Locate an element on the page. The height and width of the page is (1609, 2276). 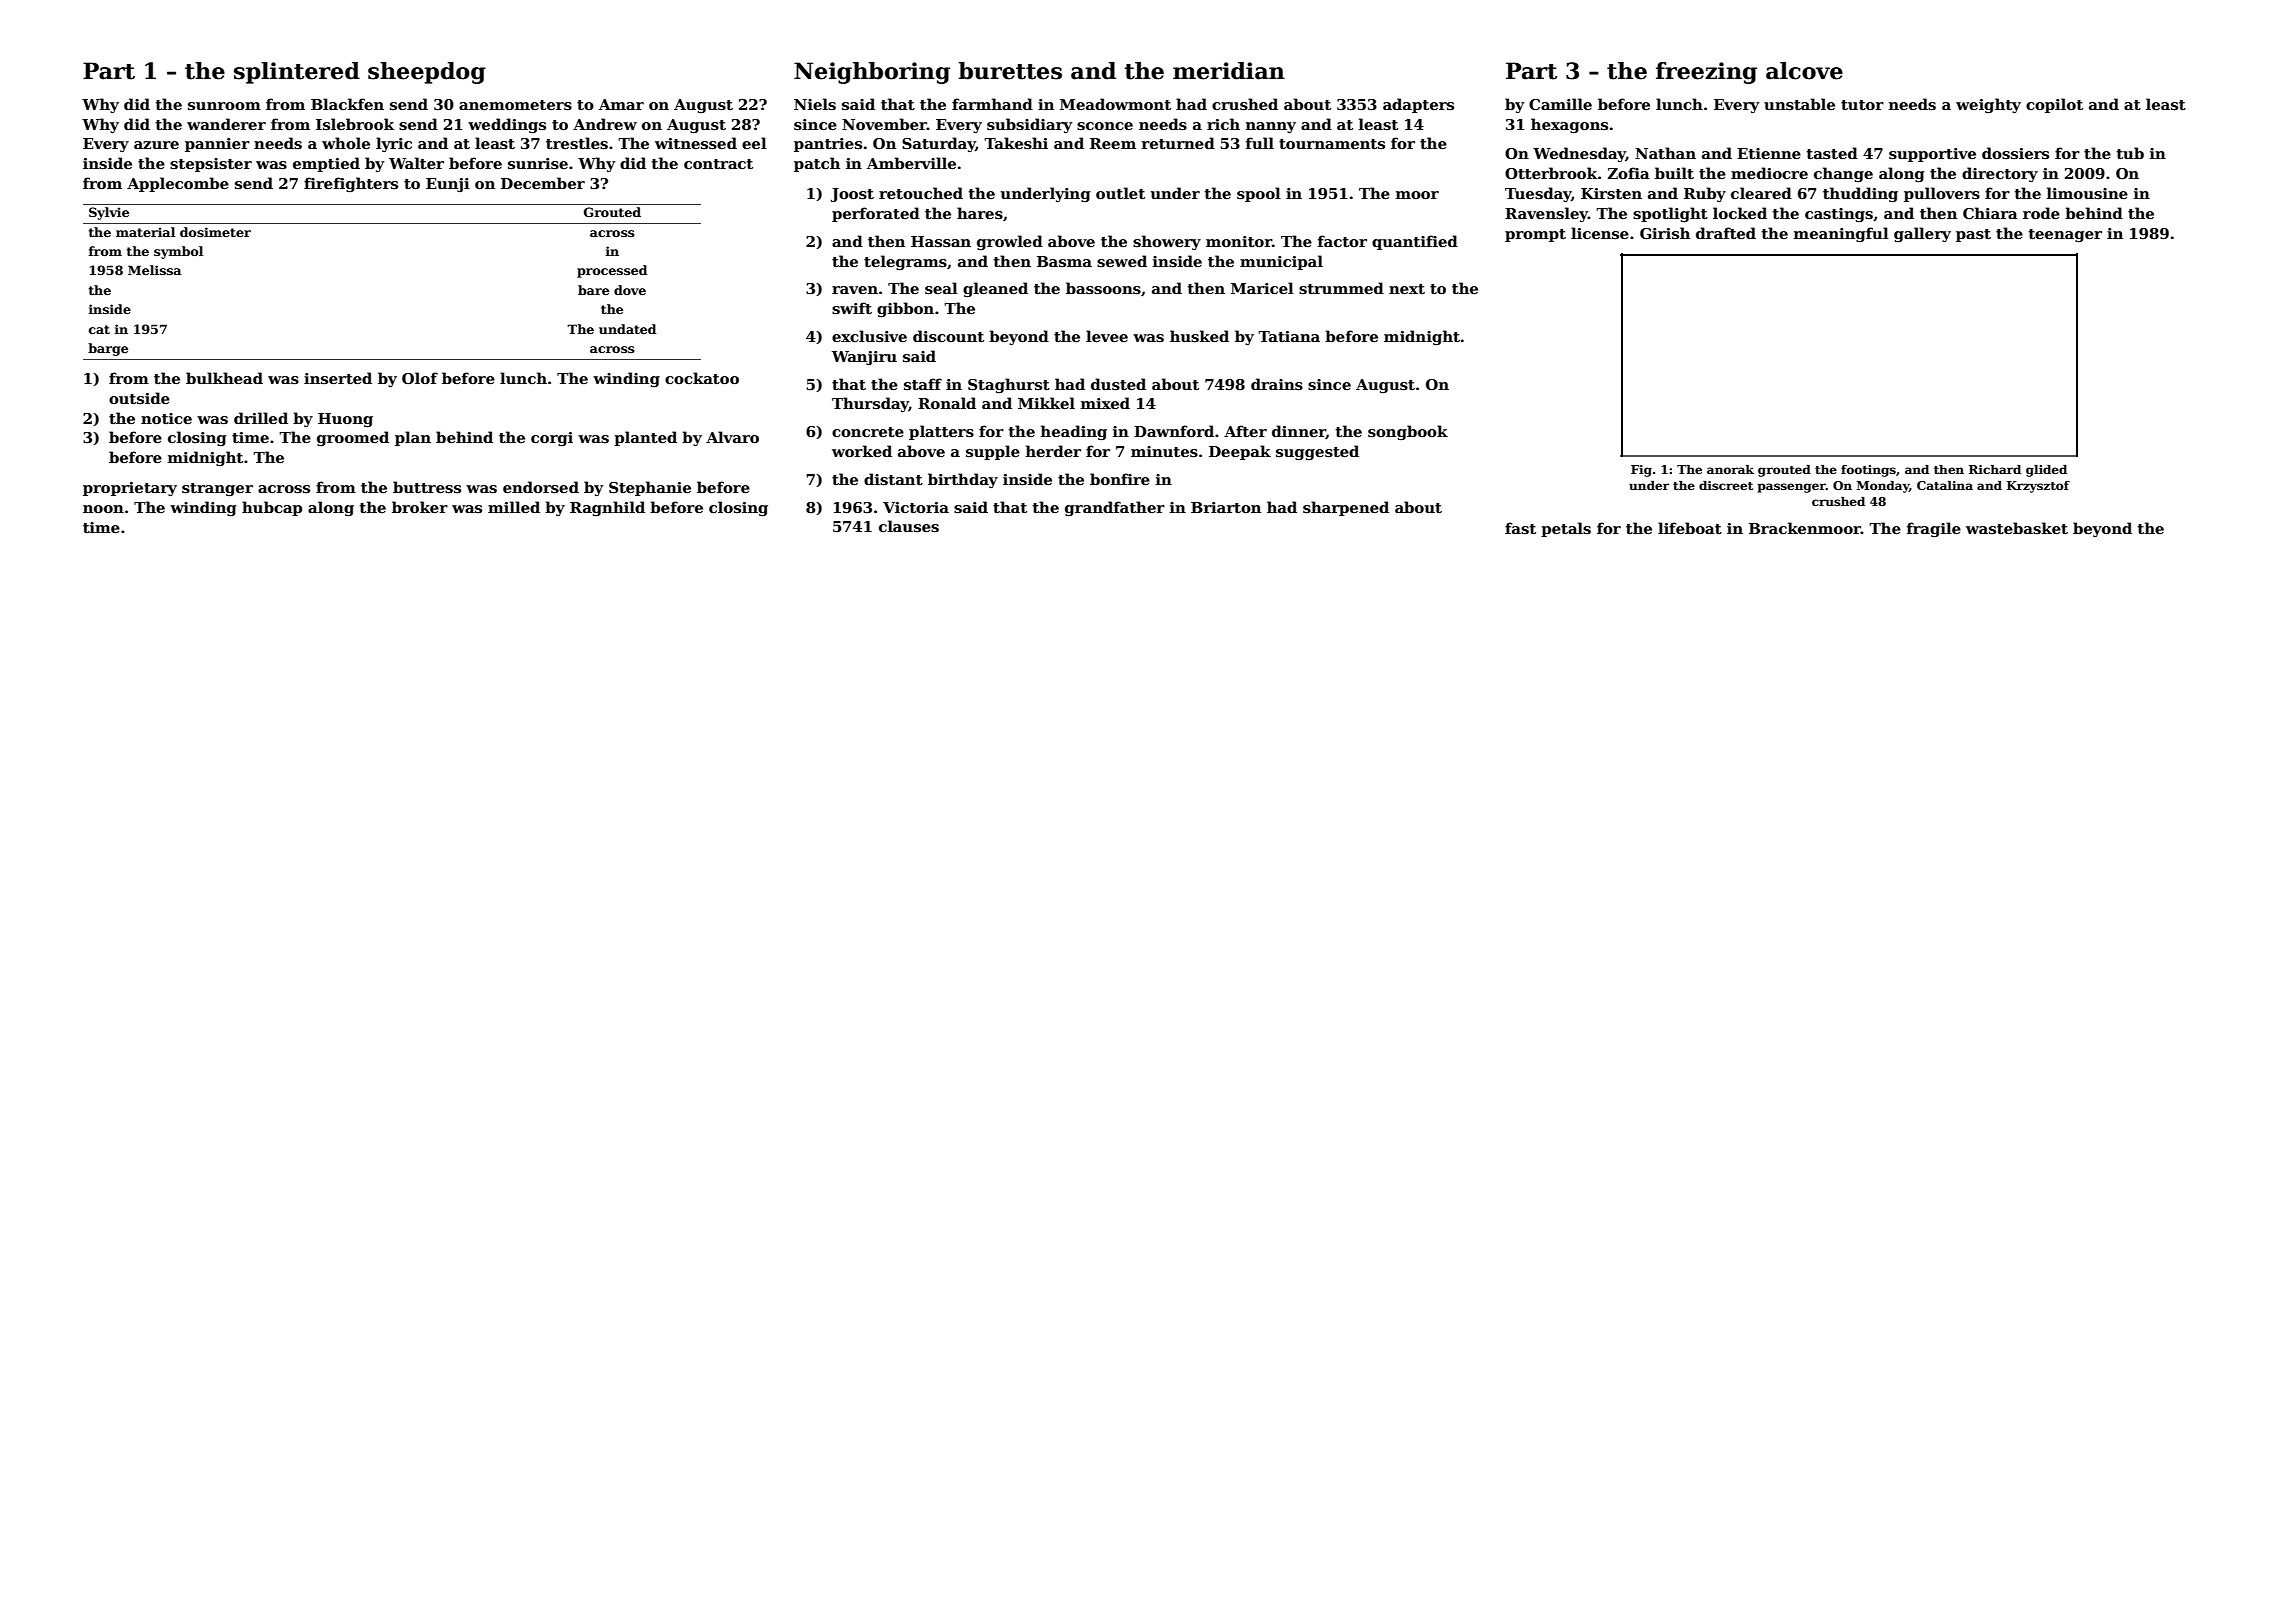
Staghurst is located at coordinates (1009, 385).
